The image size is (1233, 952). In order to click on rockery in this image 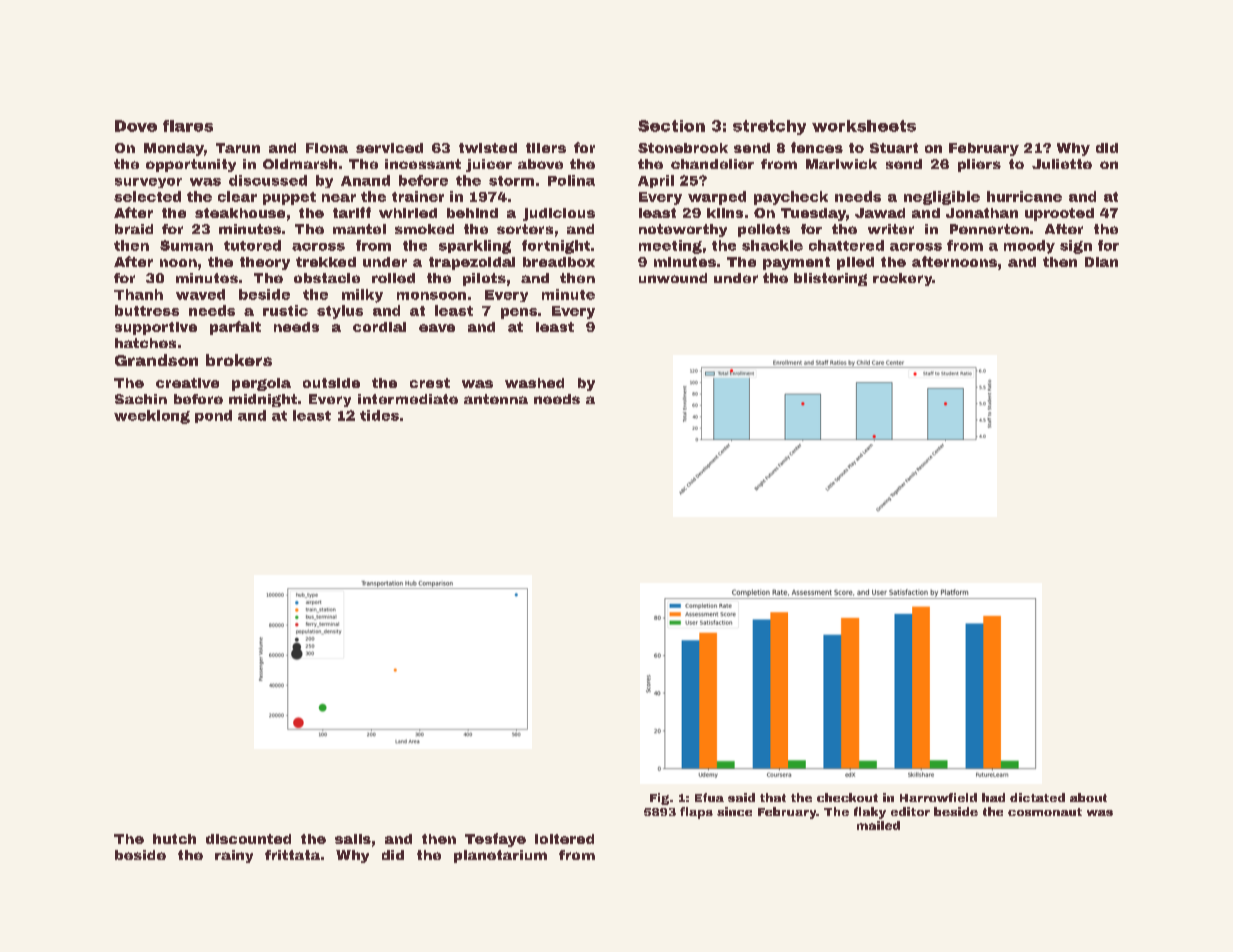, I will do `click(903, 279)`.
